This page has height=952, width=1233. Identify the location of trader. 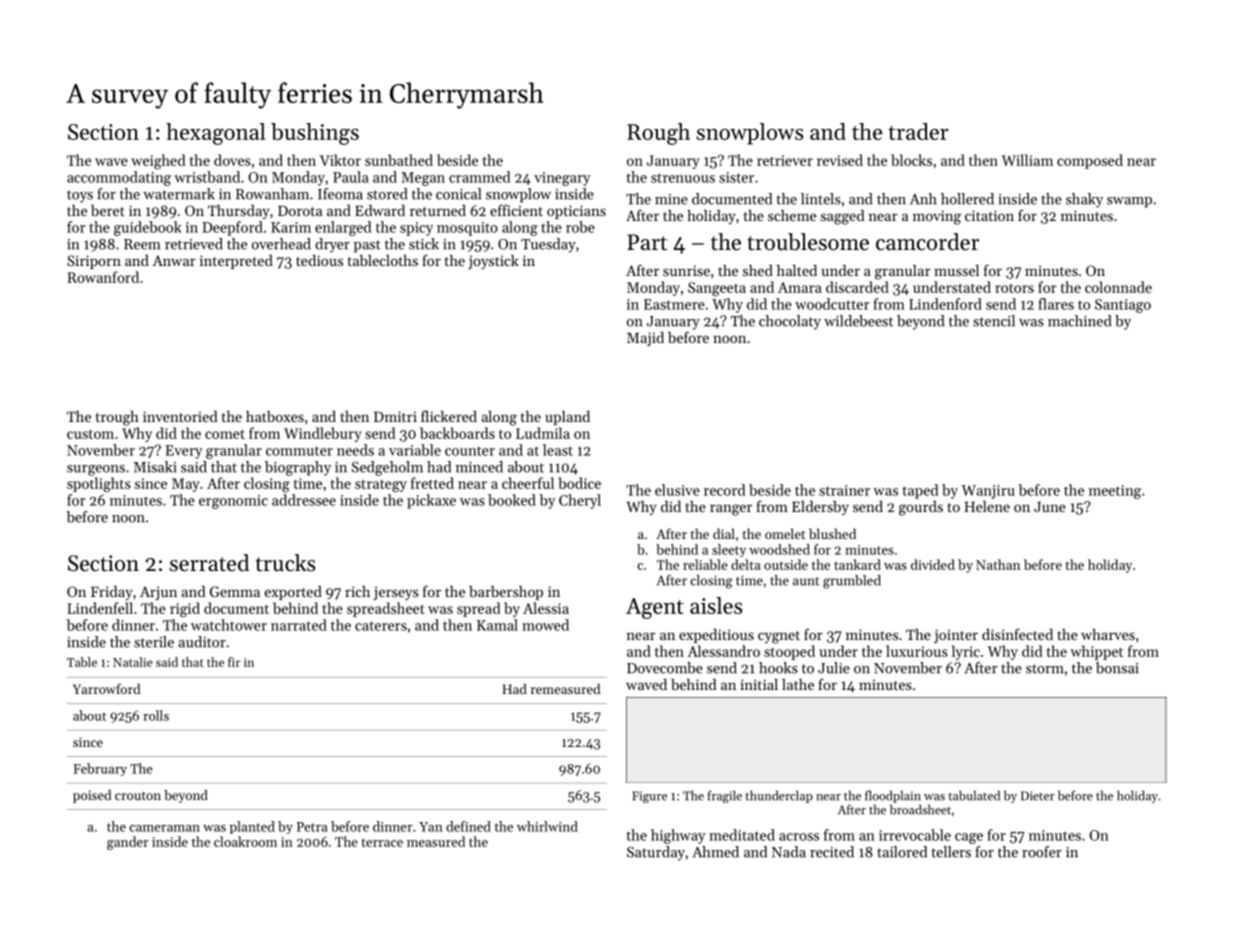
(918, 131).
